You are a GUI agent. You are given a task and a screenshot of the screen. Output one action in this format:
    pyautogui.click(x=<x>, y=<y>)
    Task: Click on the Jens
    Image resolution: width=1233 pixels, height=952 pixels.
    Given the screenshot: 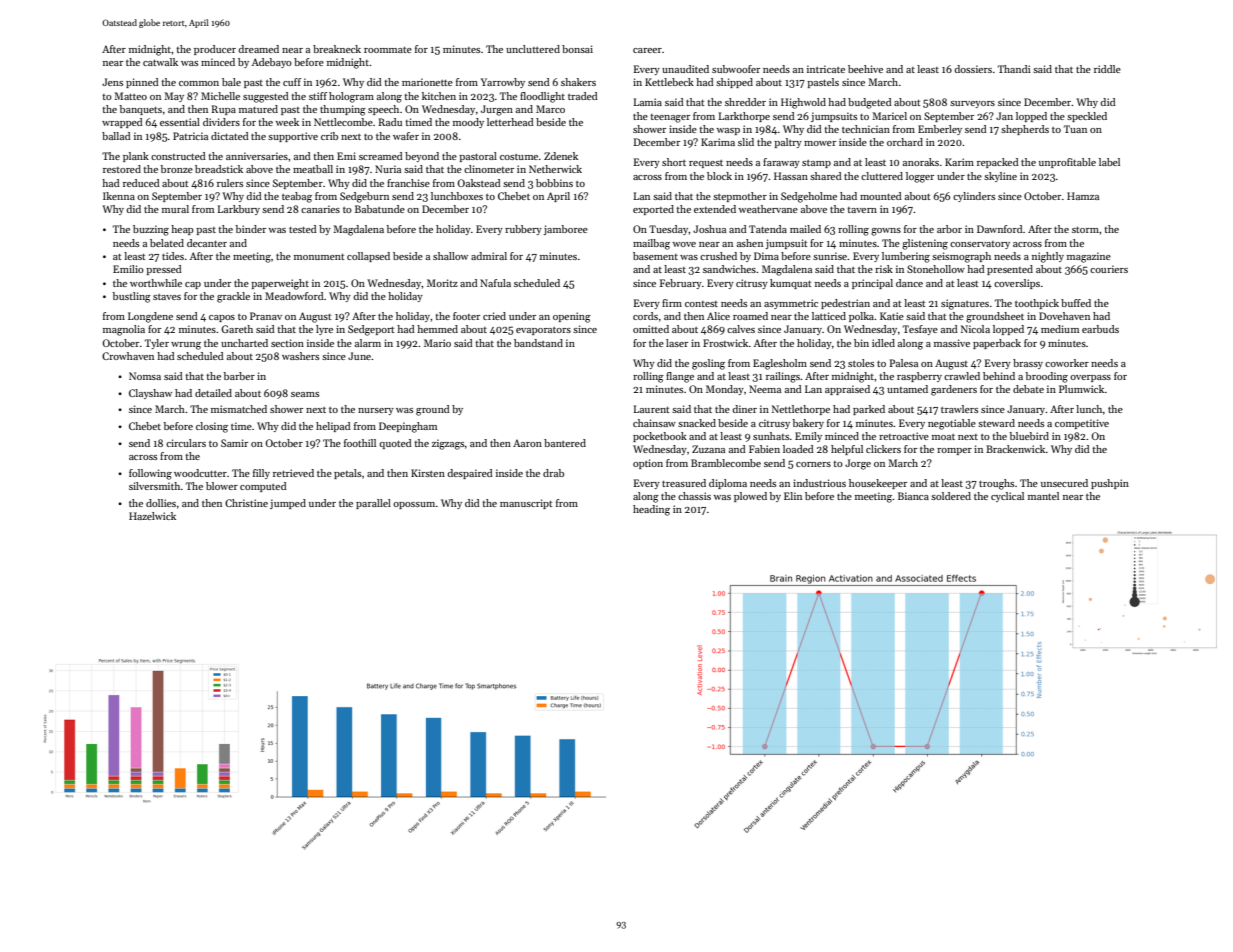 What is the action you would take?
    pyautogui.click(x=112, y=82)
